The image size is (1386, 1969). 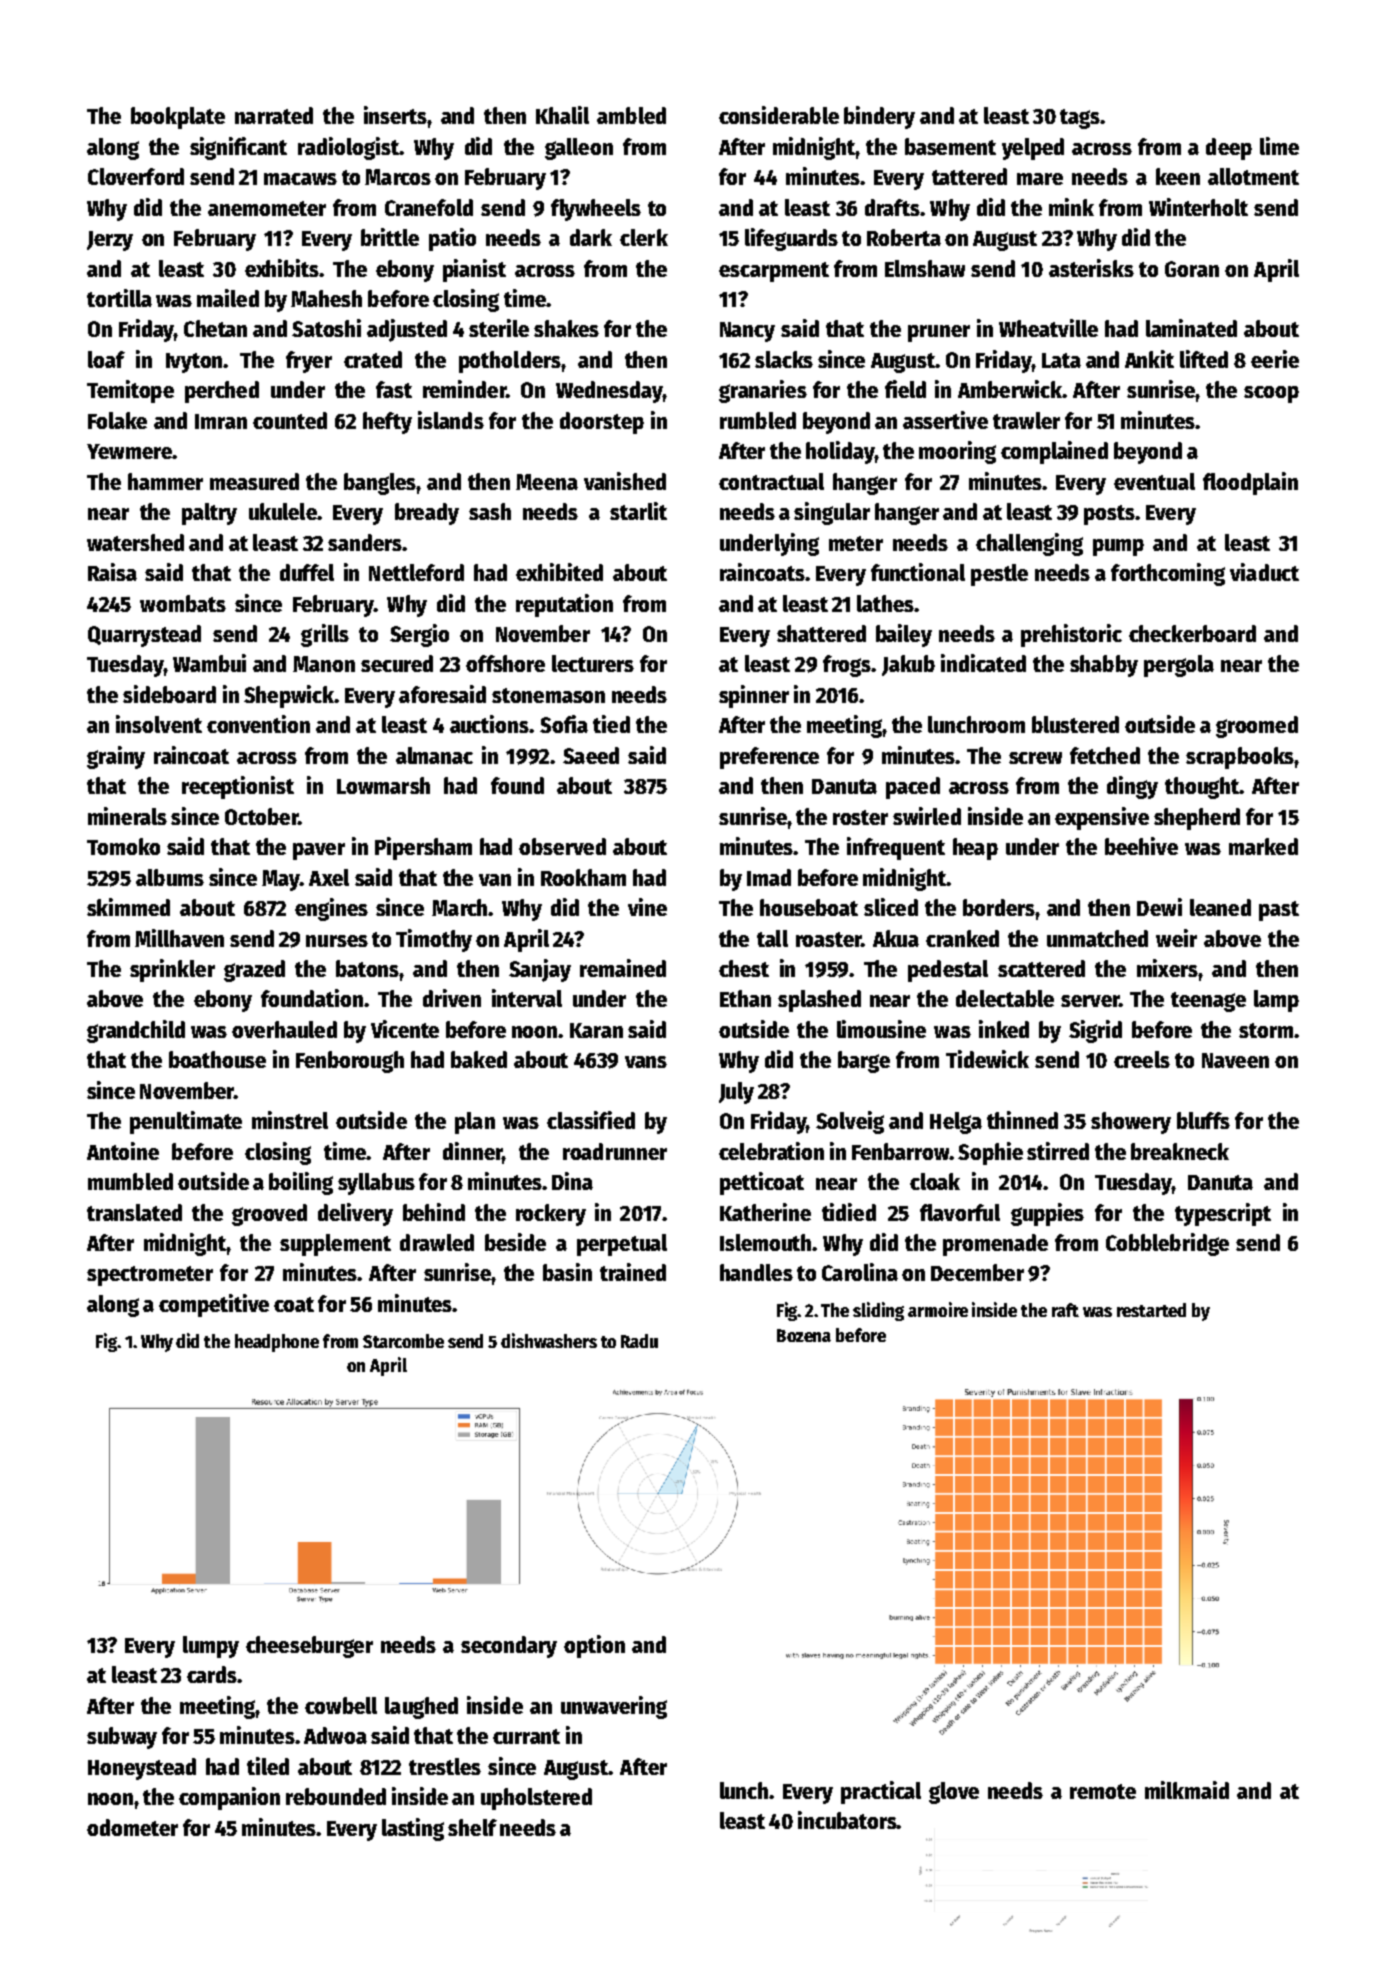 I want to click on bindery, so click(x=879, y=117).
